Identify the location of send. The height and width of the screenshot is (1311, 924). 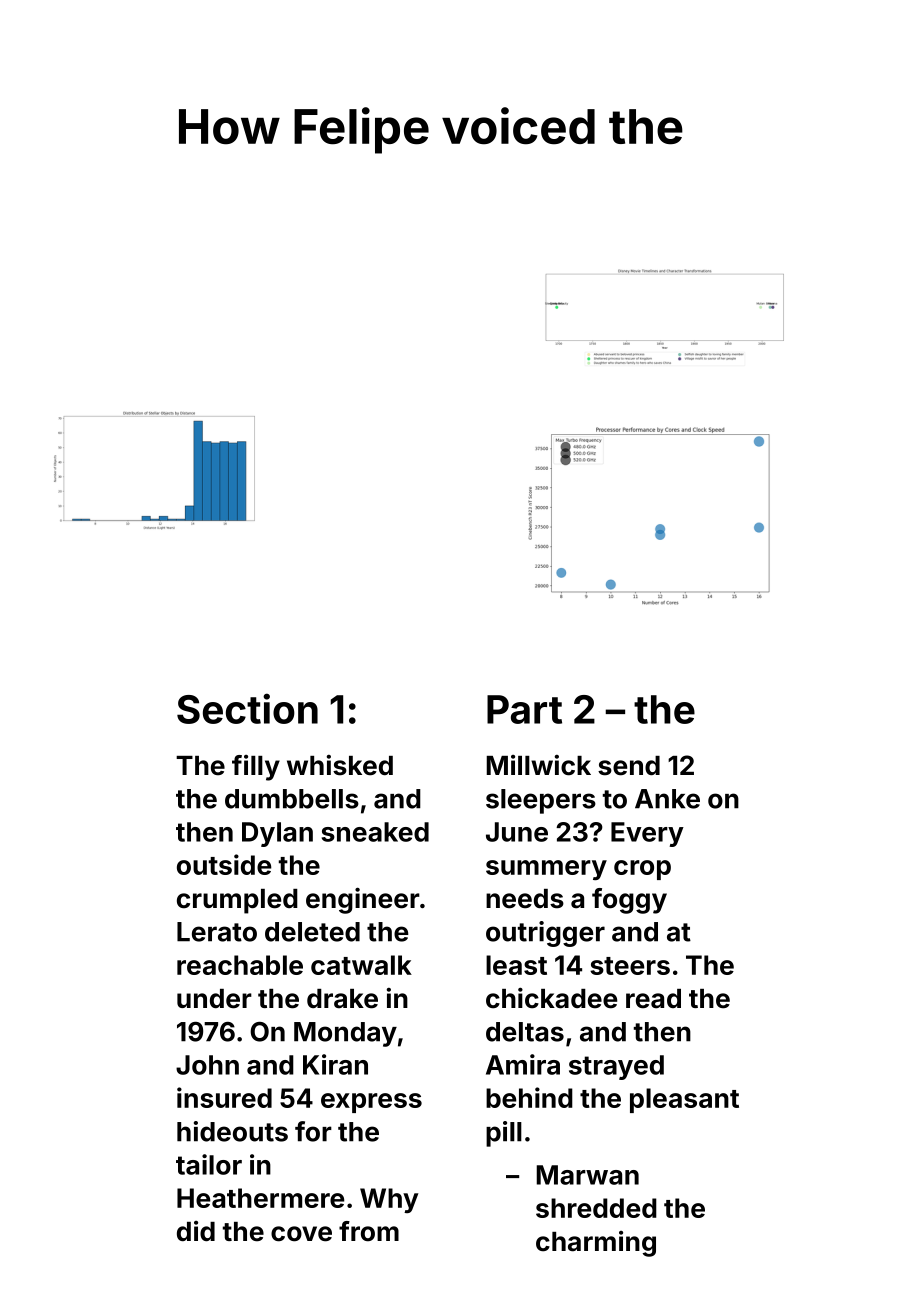
(629, 766).
